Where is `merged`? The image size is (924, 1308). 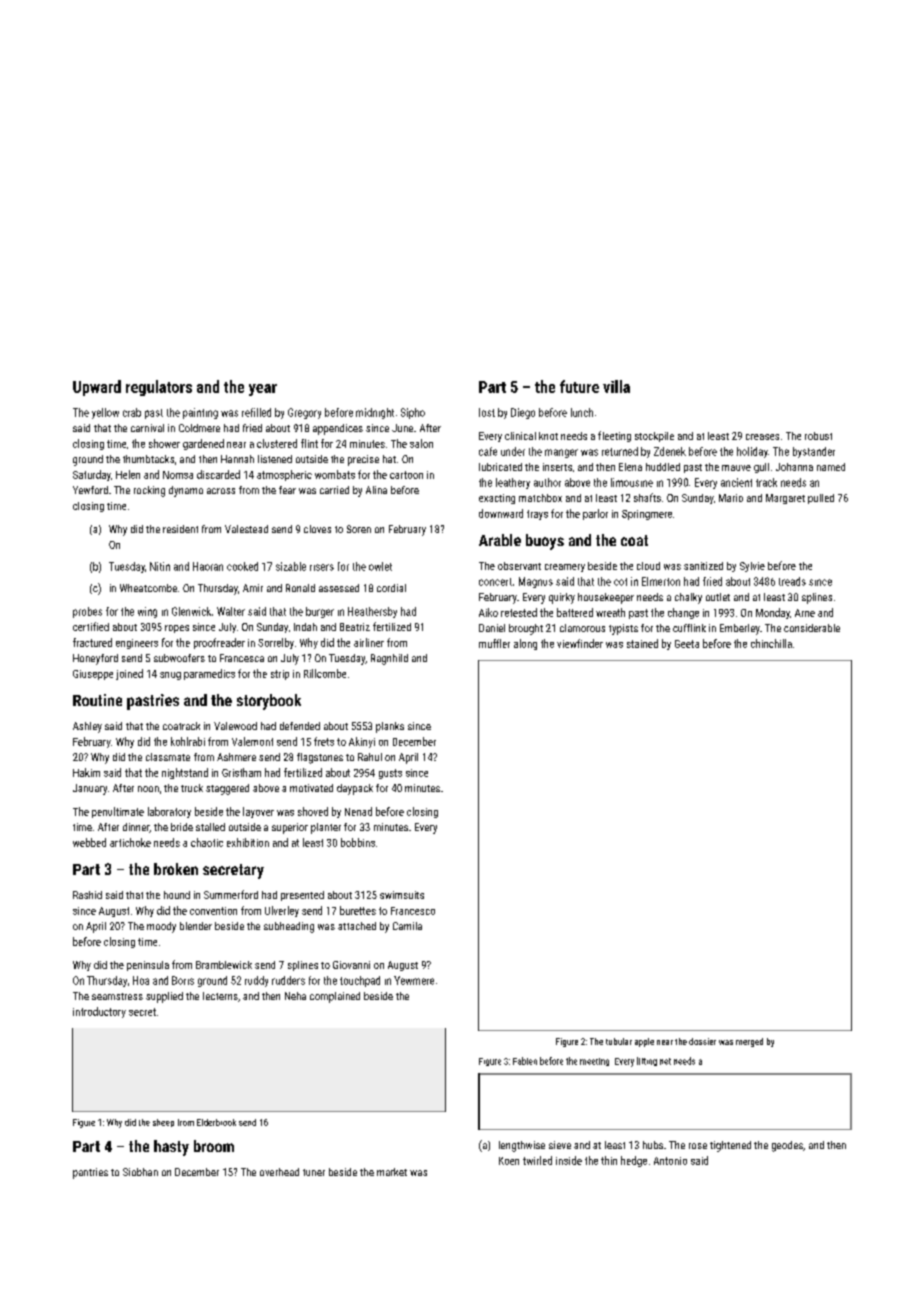 merged is located at coordinates (749, 1042).
